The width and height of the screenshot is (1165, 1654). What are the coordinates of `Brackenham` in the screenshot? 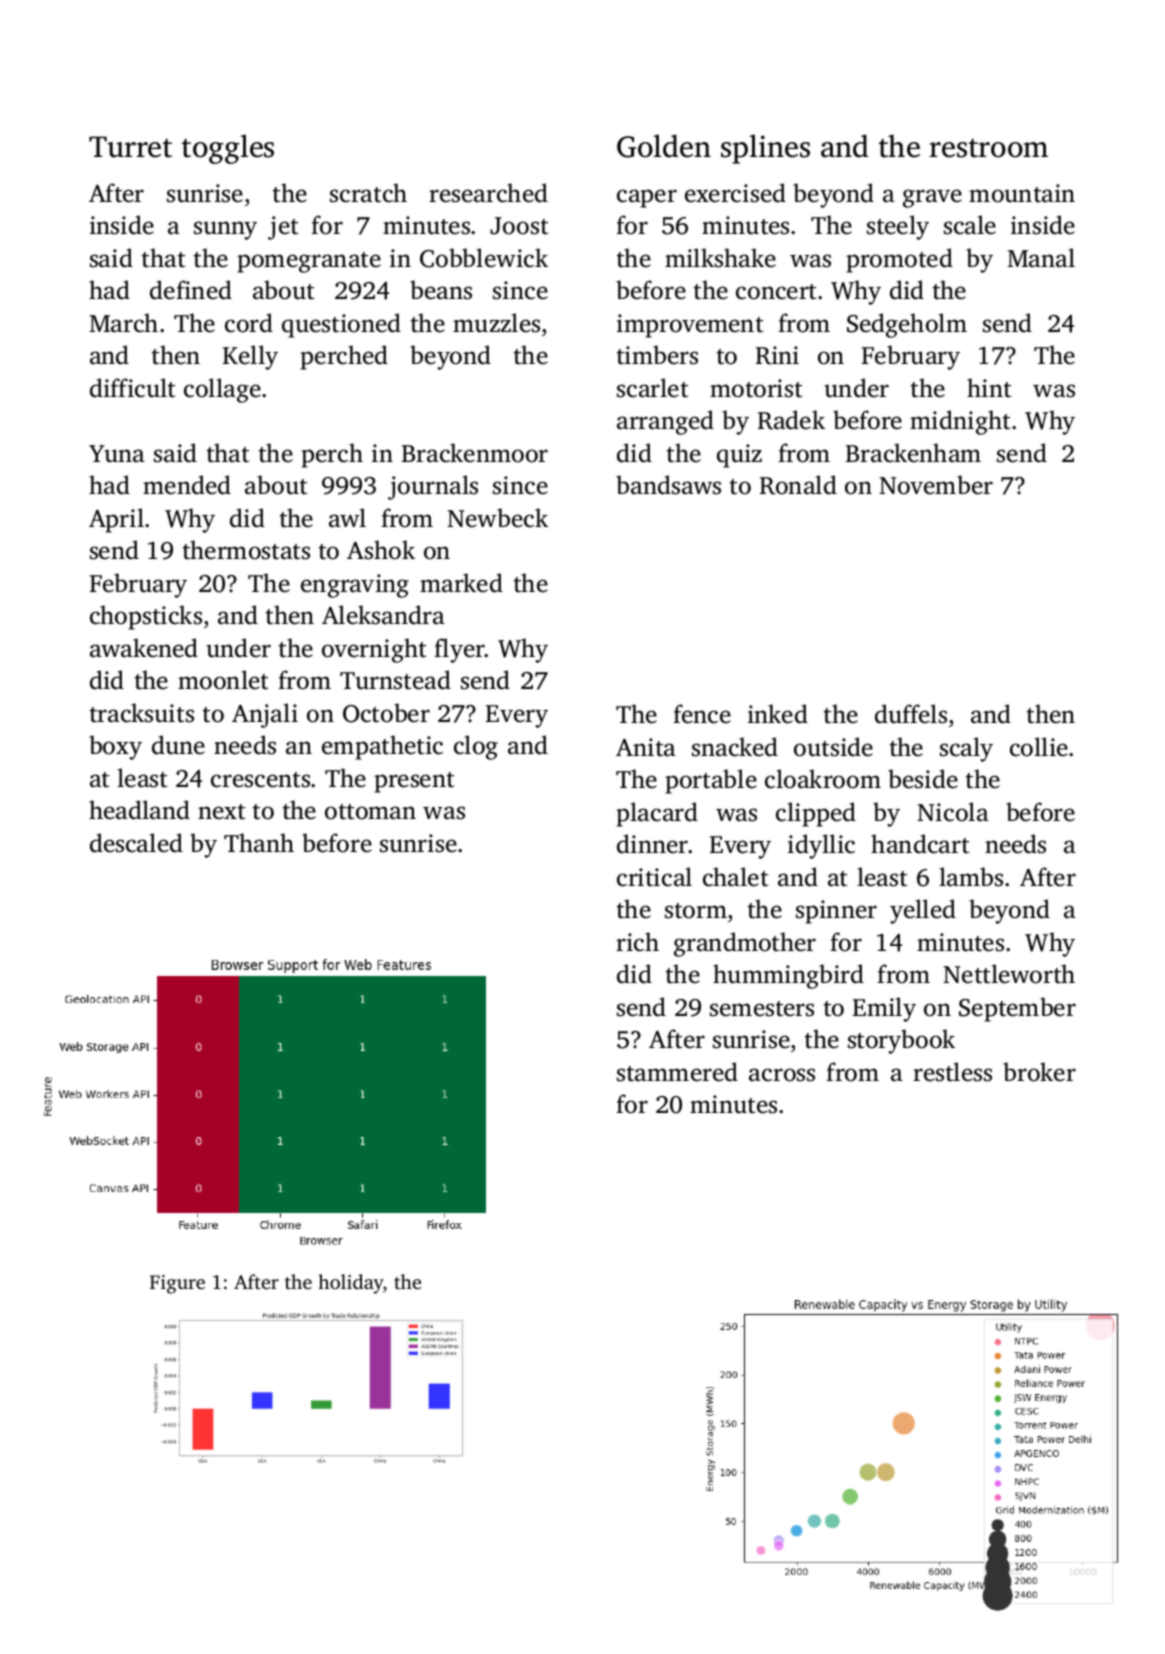 It's located at (913, 453).
